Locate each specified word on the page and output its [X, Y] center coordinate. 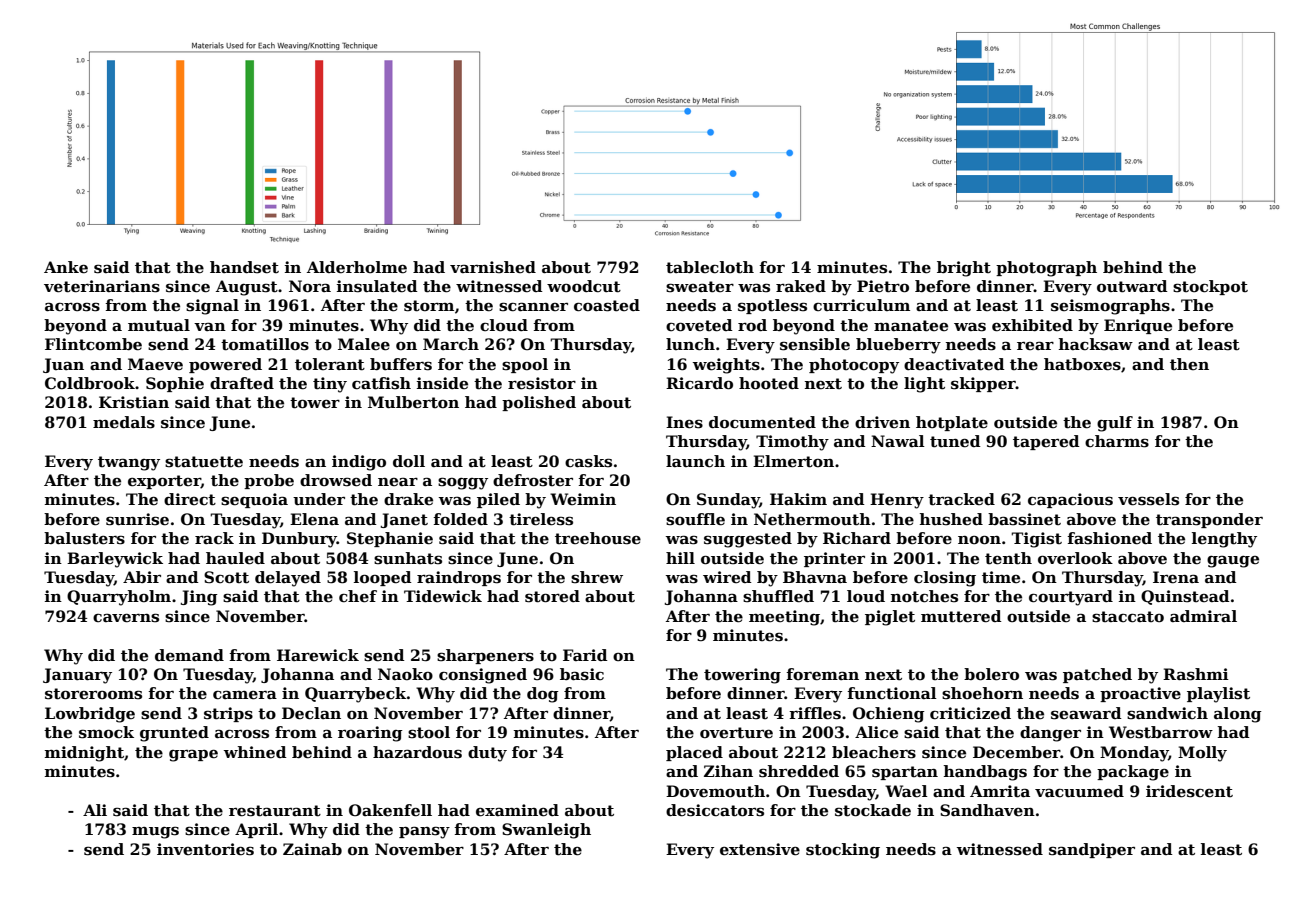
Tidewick [443, 596]
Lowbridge [90, 715]
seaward [1086, 713]
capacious [1070, 500]
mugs [155, 832]
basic [582, 674]
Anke [66, 267]
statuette [204, 462]
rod [752, 325]
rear [1035, 345]
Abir [142, 577]
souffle [695, 519]
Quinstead [1185, 597]
